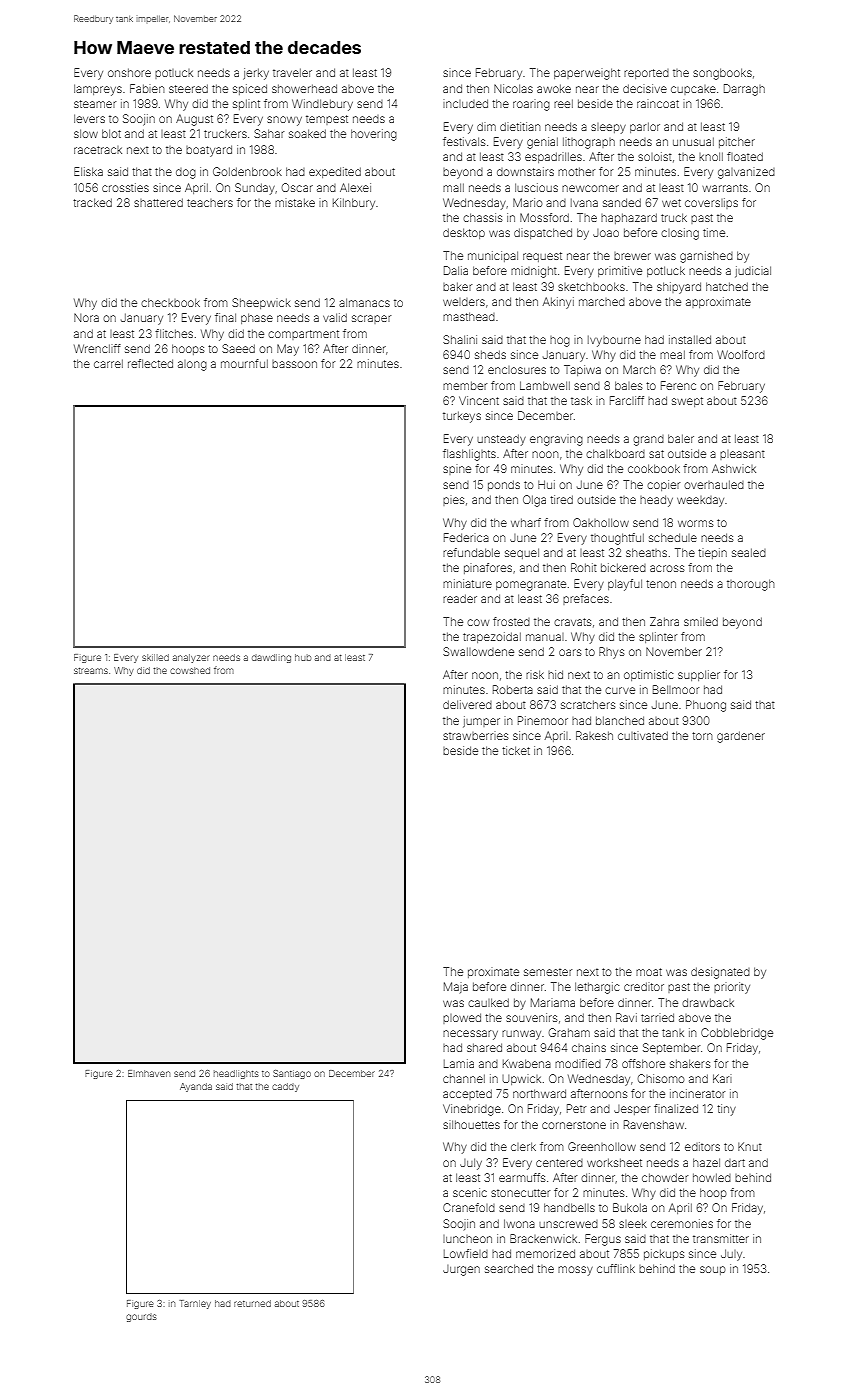 Image resolution: width=849 pixels, height=1400 pixels. What do you see at coordinates (513, 88) in the image?
I see `Nicolas` at bounding box center [513, 88].
